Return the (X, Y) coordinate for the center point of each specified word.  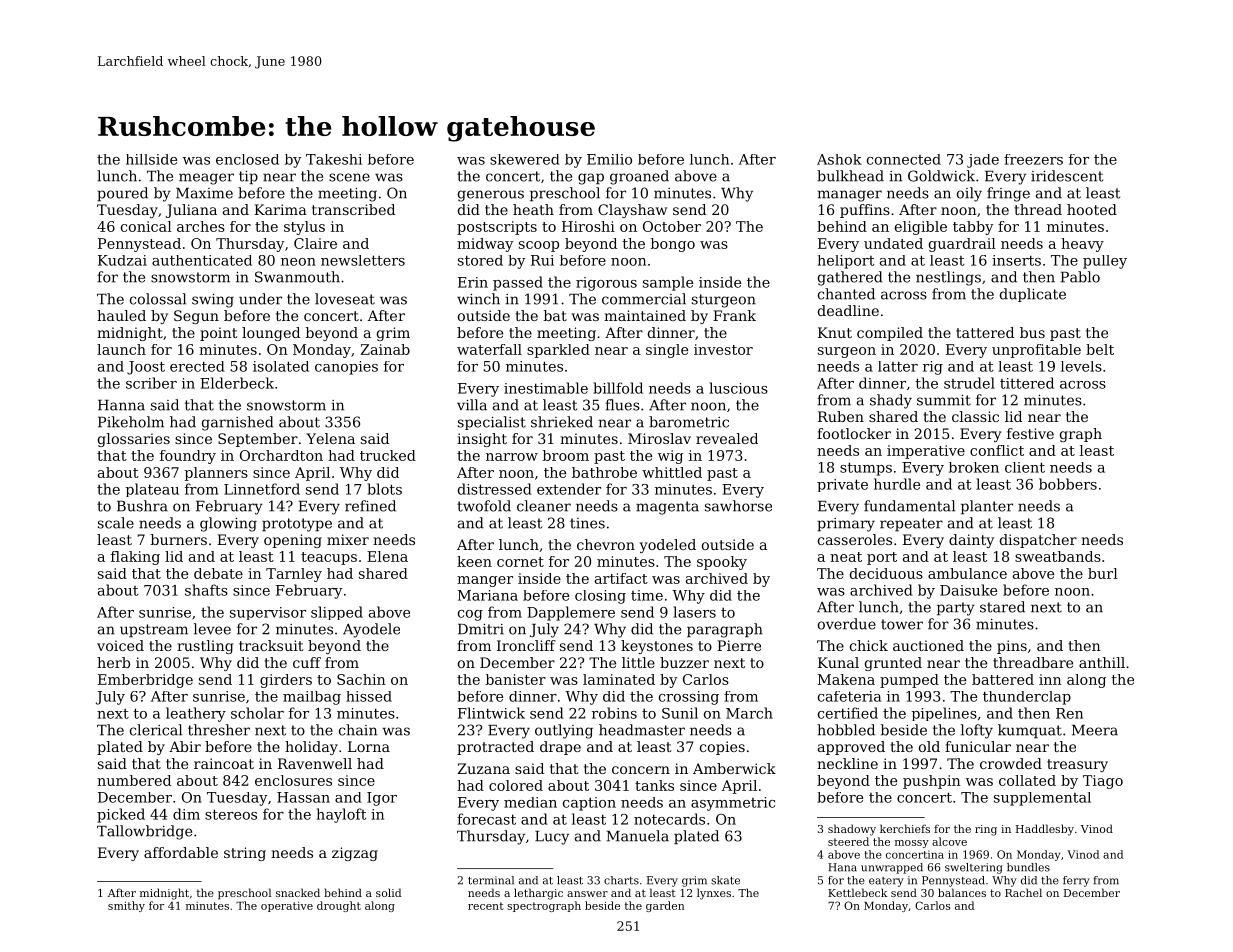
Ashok (839, 159)
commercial (644, 299)
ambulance (967, 573)
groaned (639, 177)
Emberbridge (145, 681)
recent (486, 906)
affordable (181, 852)
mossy (912, 844)
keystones (657, 647)
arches (201, 226)
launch (121, 349)
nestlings (948, 278)
